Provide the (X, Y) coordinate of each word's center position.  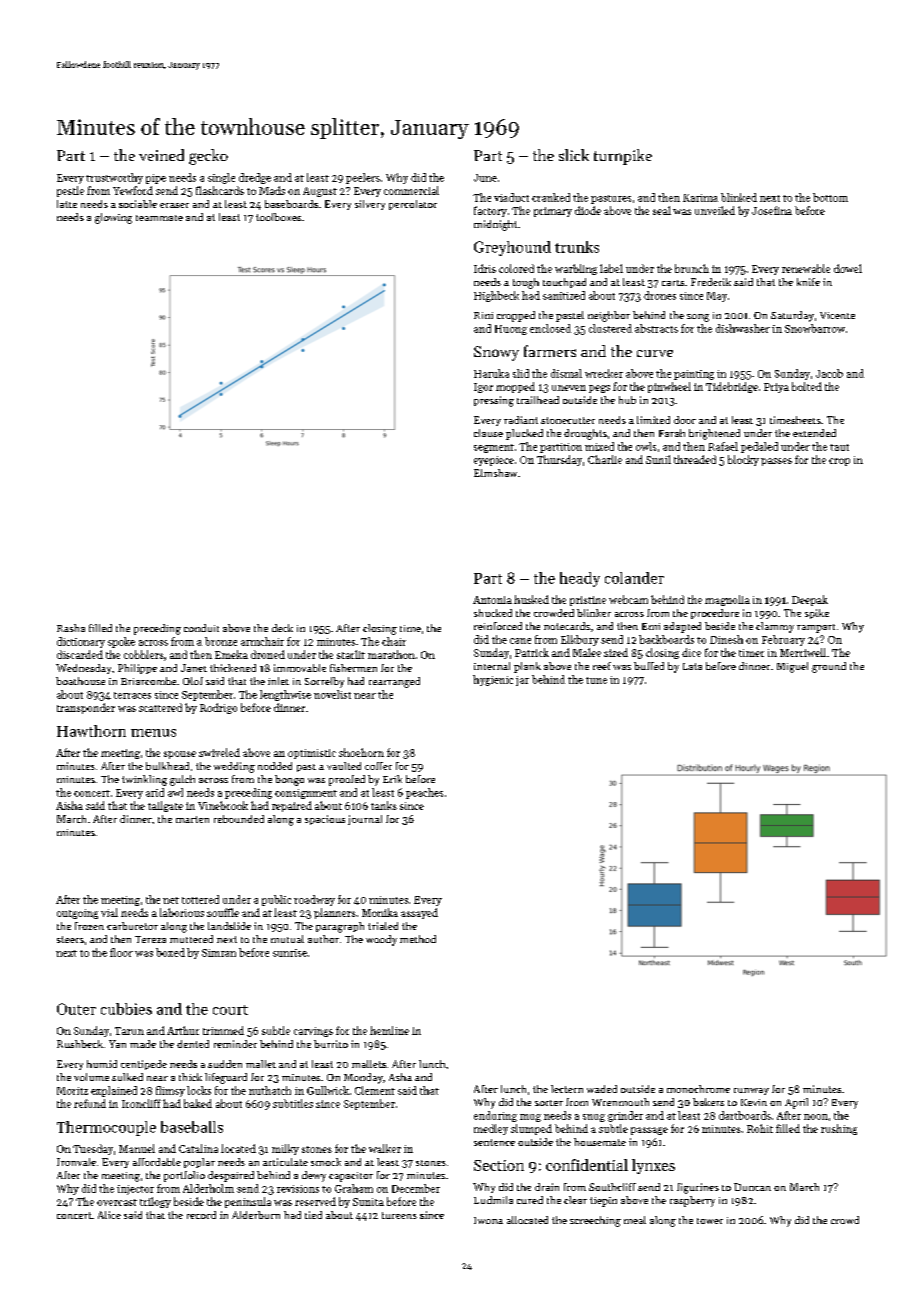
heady (580, 579)
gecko (208, 157)
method (418, 939)
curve (655, 353)
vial (109, 912)
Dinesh (726, 639)
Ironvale (76, 1162)
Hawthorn (91, 731)
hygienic (493, 680)
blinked (739, 197)
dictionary (81, 642)
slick (574, 155)
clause (488, 433)
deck (282, 628)
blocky (743, 460)
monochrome (698, 1089)
